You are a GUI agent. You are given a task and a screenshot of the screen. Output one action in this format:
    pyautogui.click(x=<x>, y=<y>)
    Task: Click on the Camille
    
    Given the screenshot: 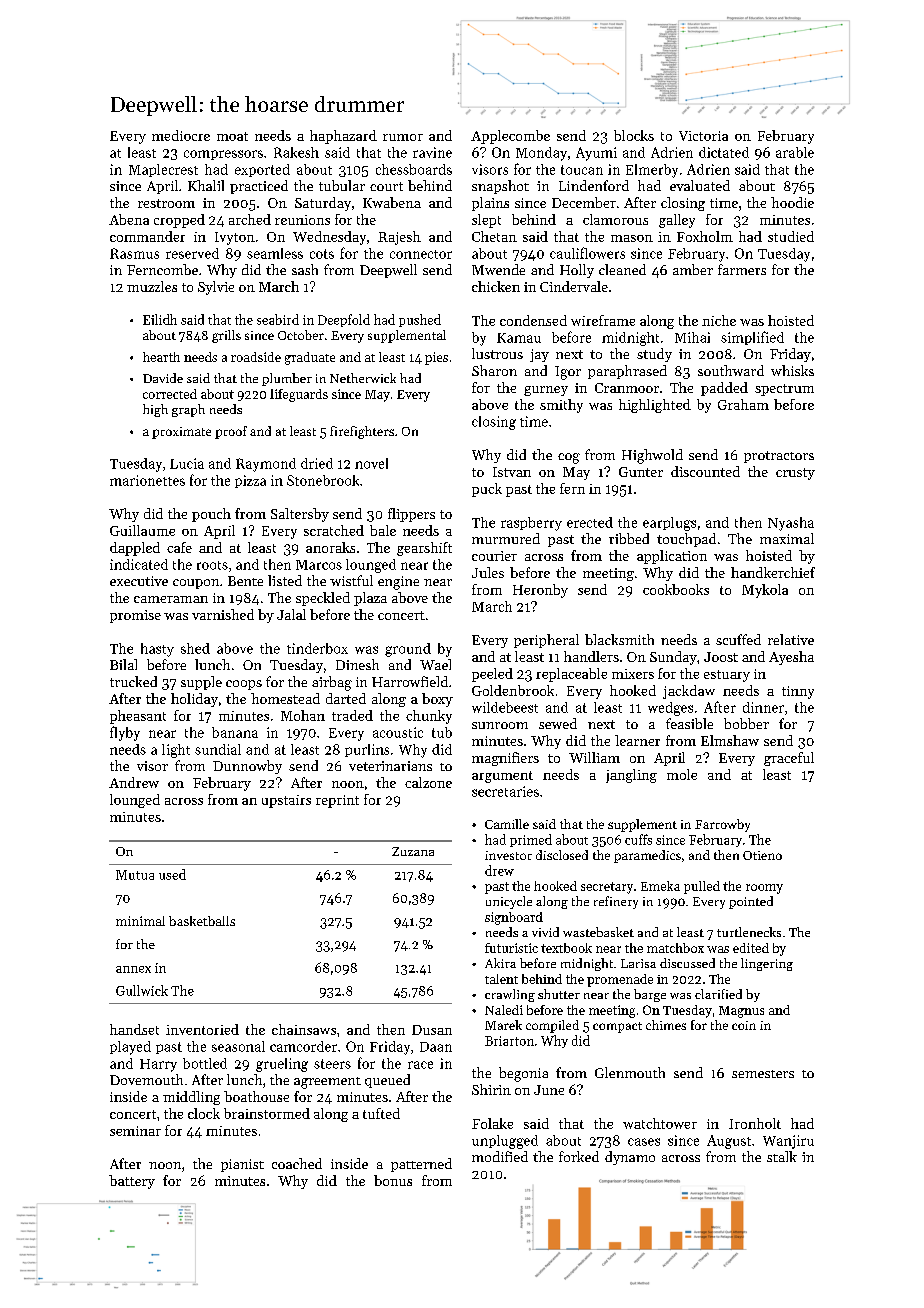 What is the action you would take?
    pyautogui.click(x=507, y=824)
